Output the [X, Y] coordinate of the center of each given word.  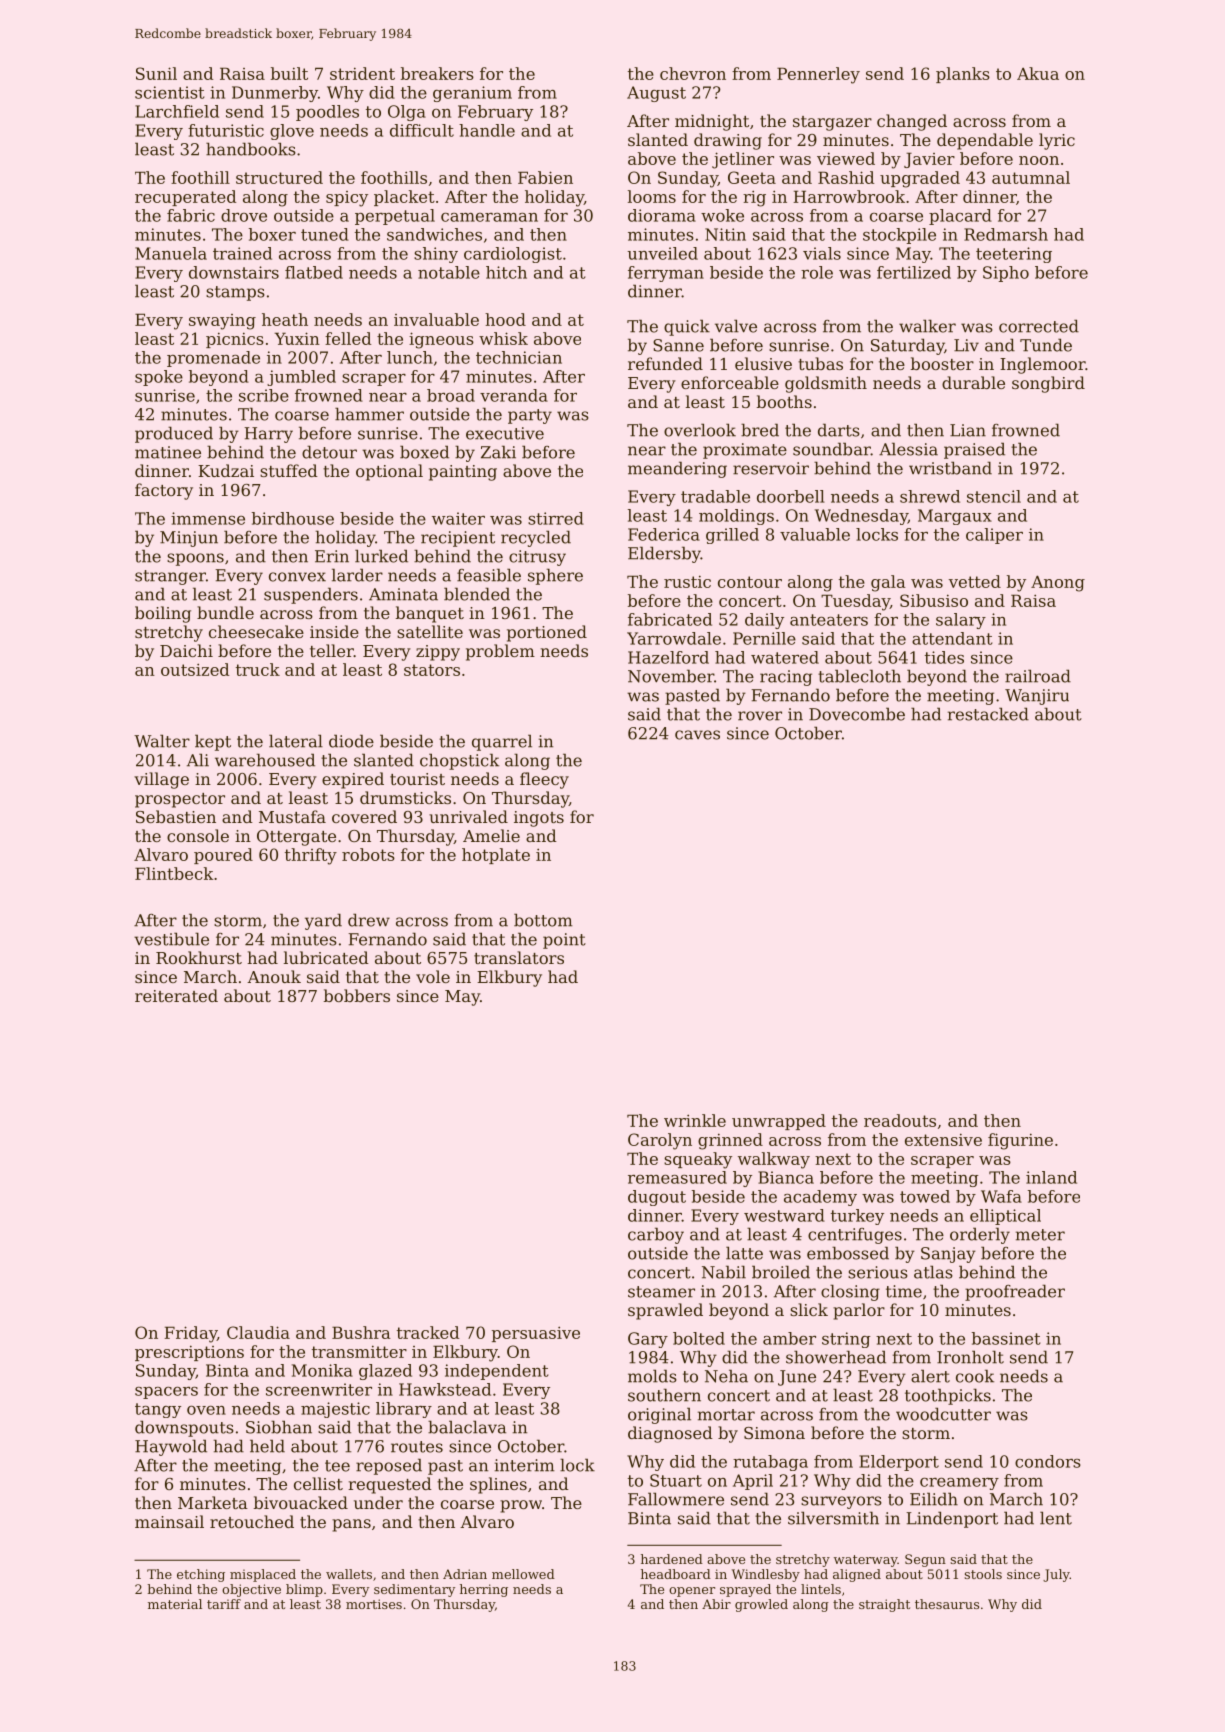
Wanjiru [1037, 697]
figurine [1020, 1141]
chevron [693, 73]
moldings [736, 517]
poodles [327, 113]
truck [258, 669]
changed [912, 122]
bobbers [357, 995]
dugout [657, 1198]
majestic [335, 1410]
